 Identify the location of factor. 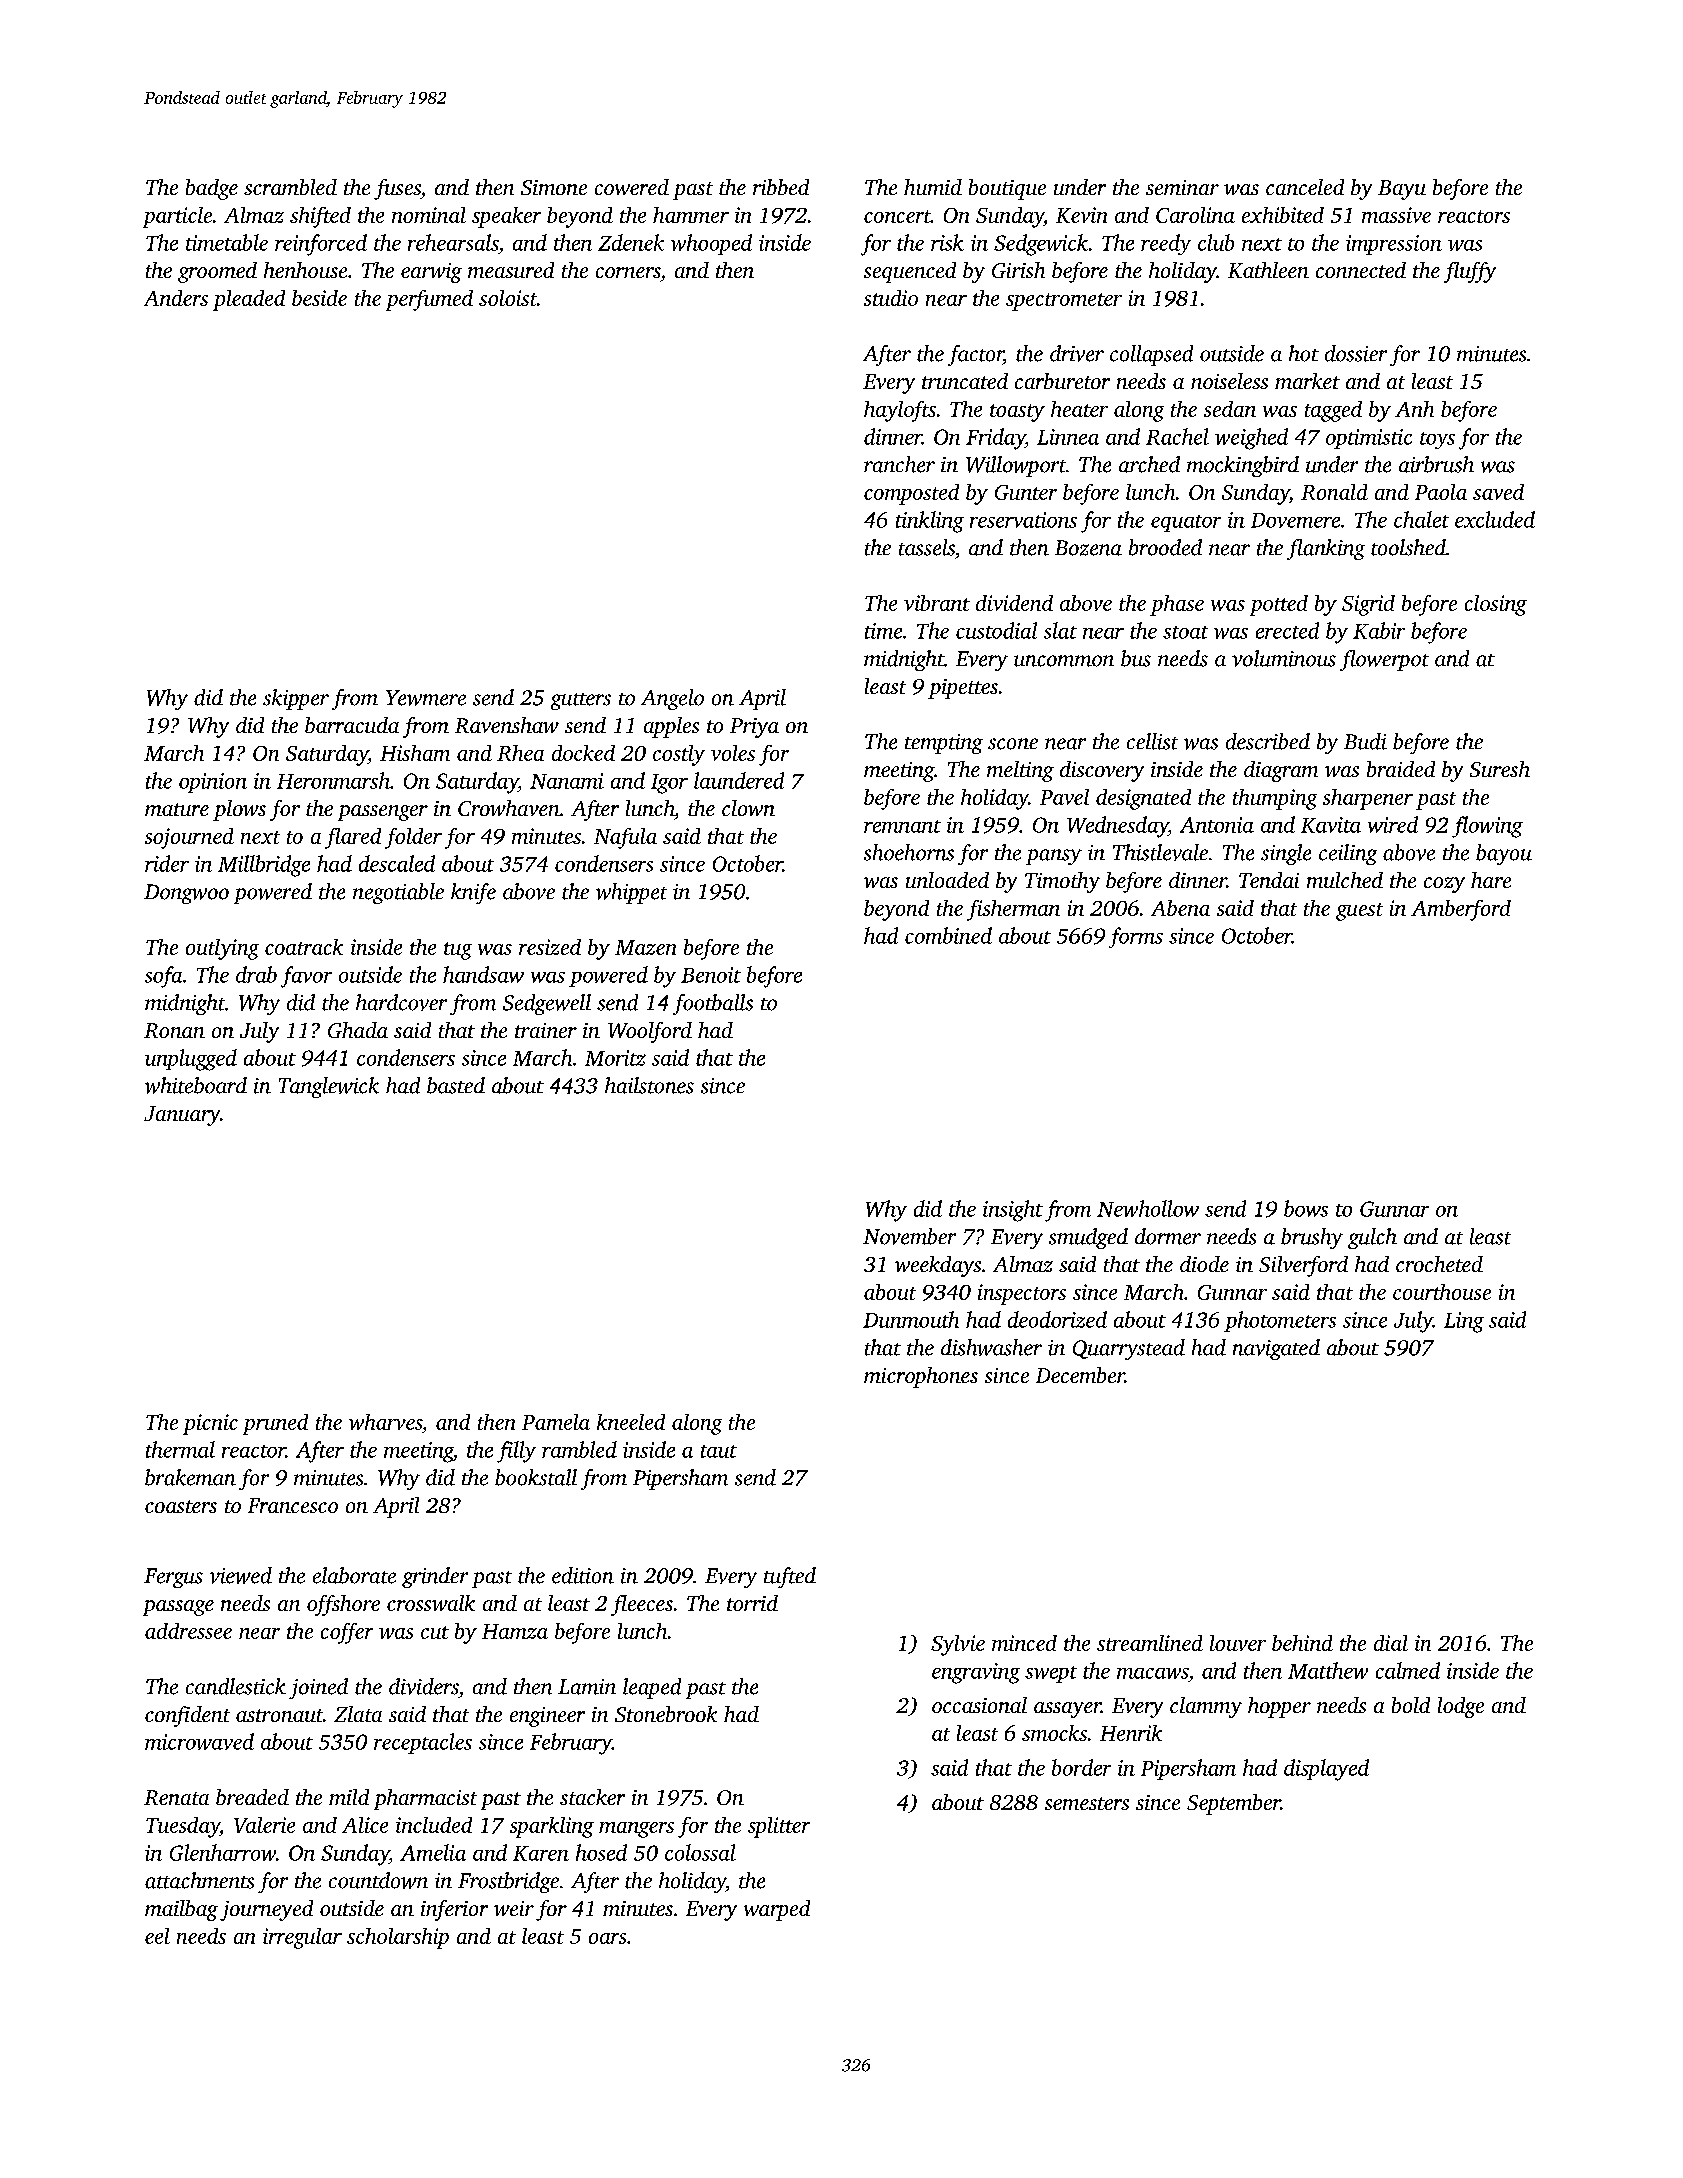
(975, 355).
